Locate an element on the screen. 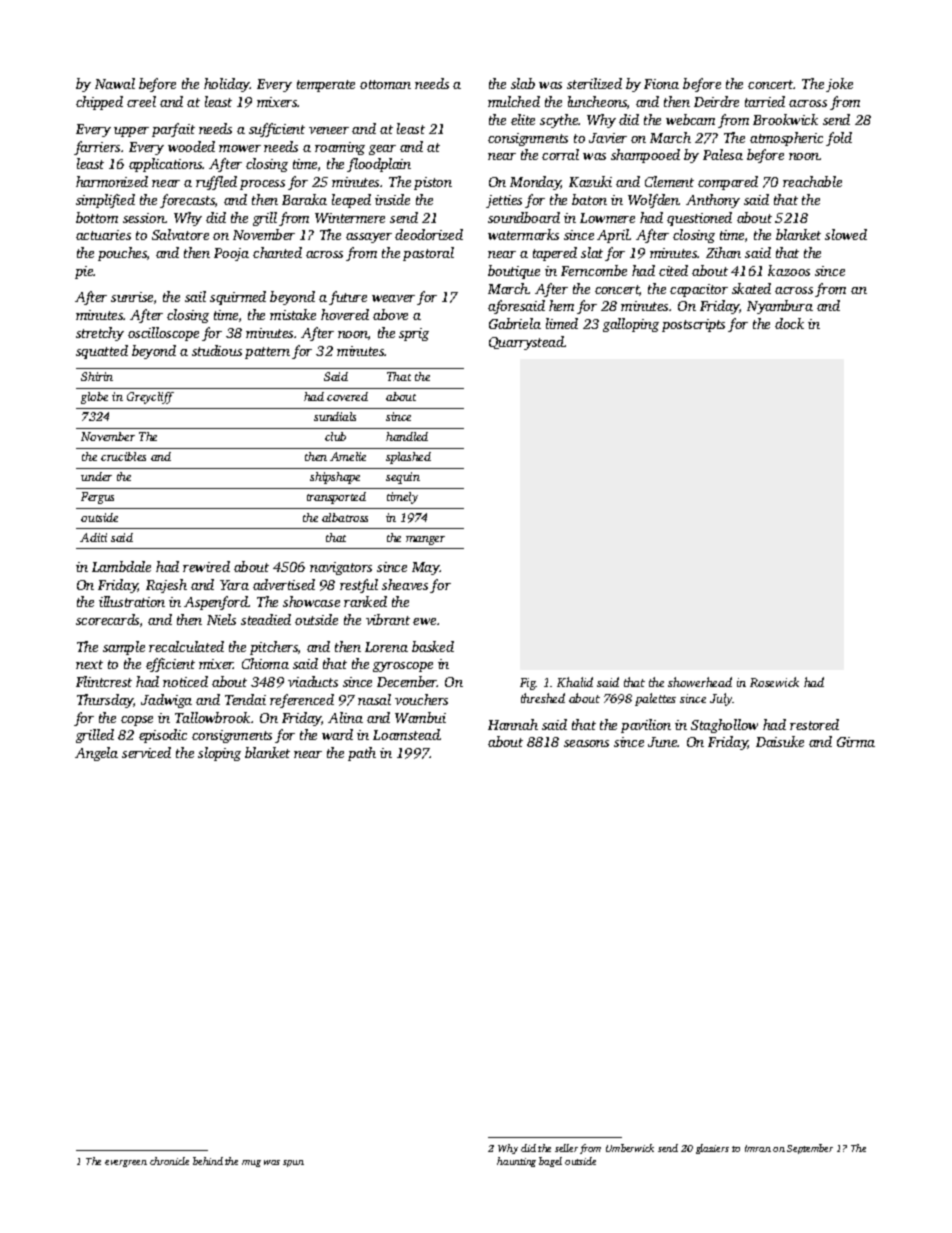 The width and height of the screenshot is (952, 1233). spun is located at coordinates (293, 1163).
